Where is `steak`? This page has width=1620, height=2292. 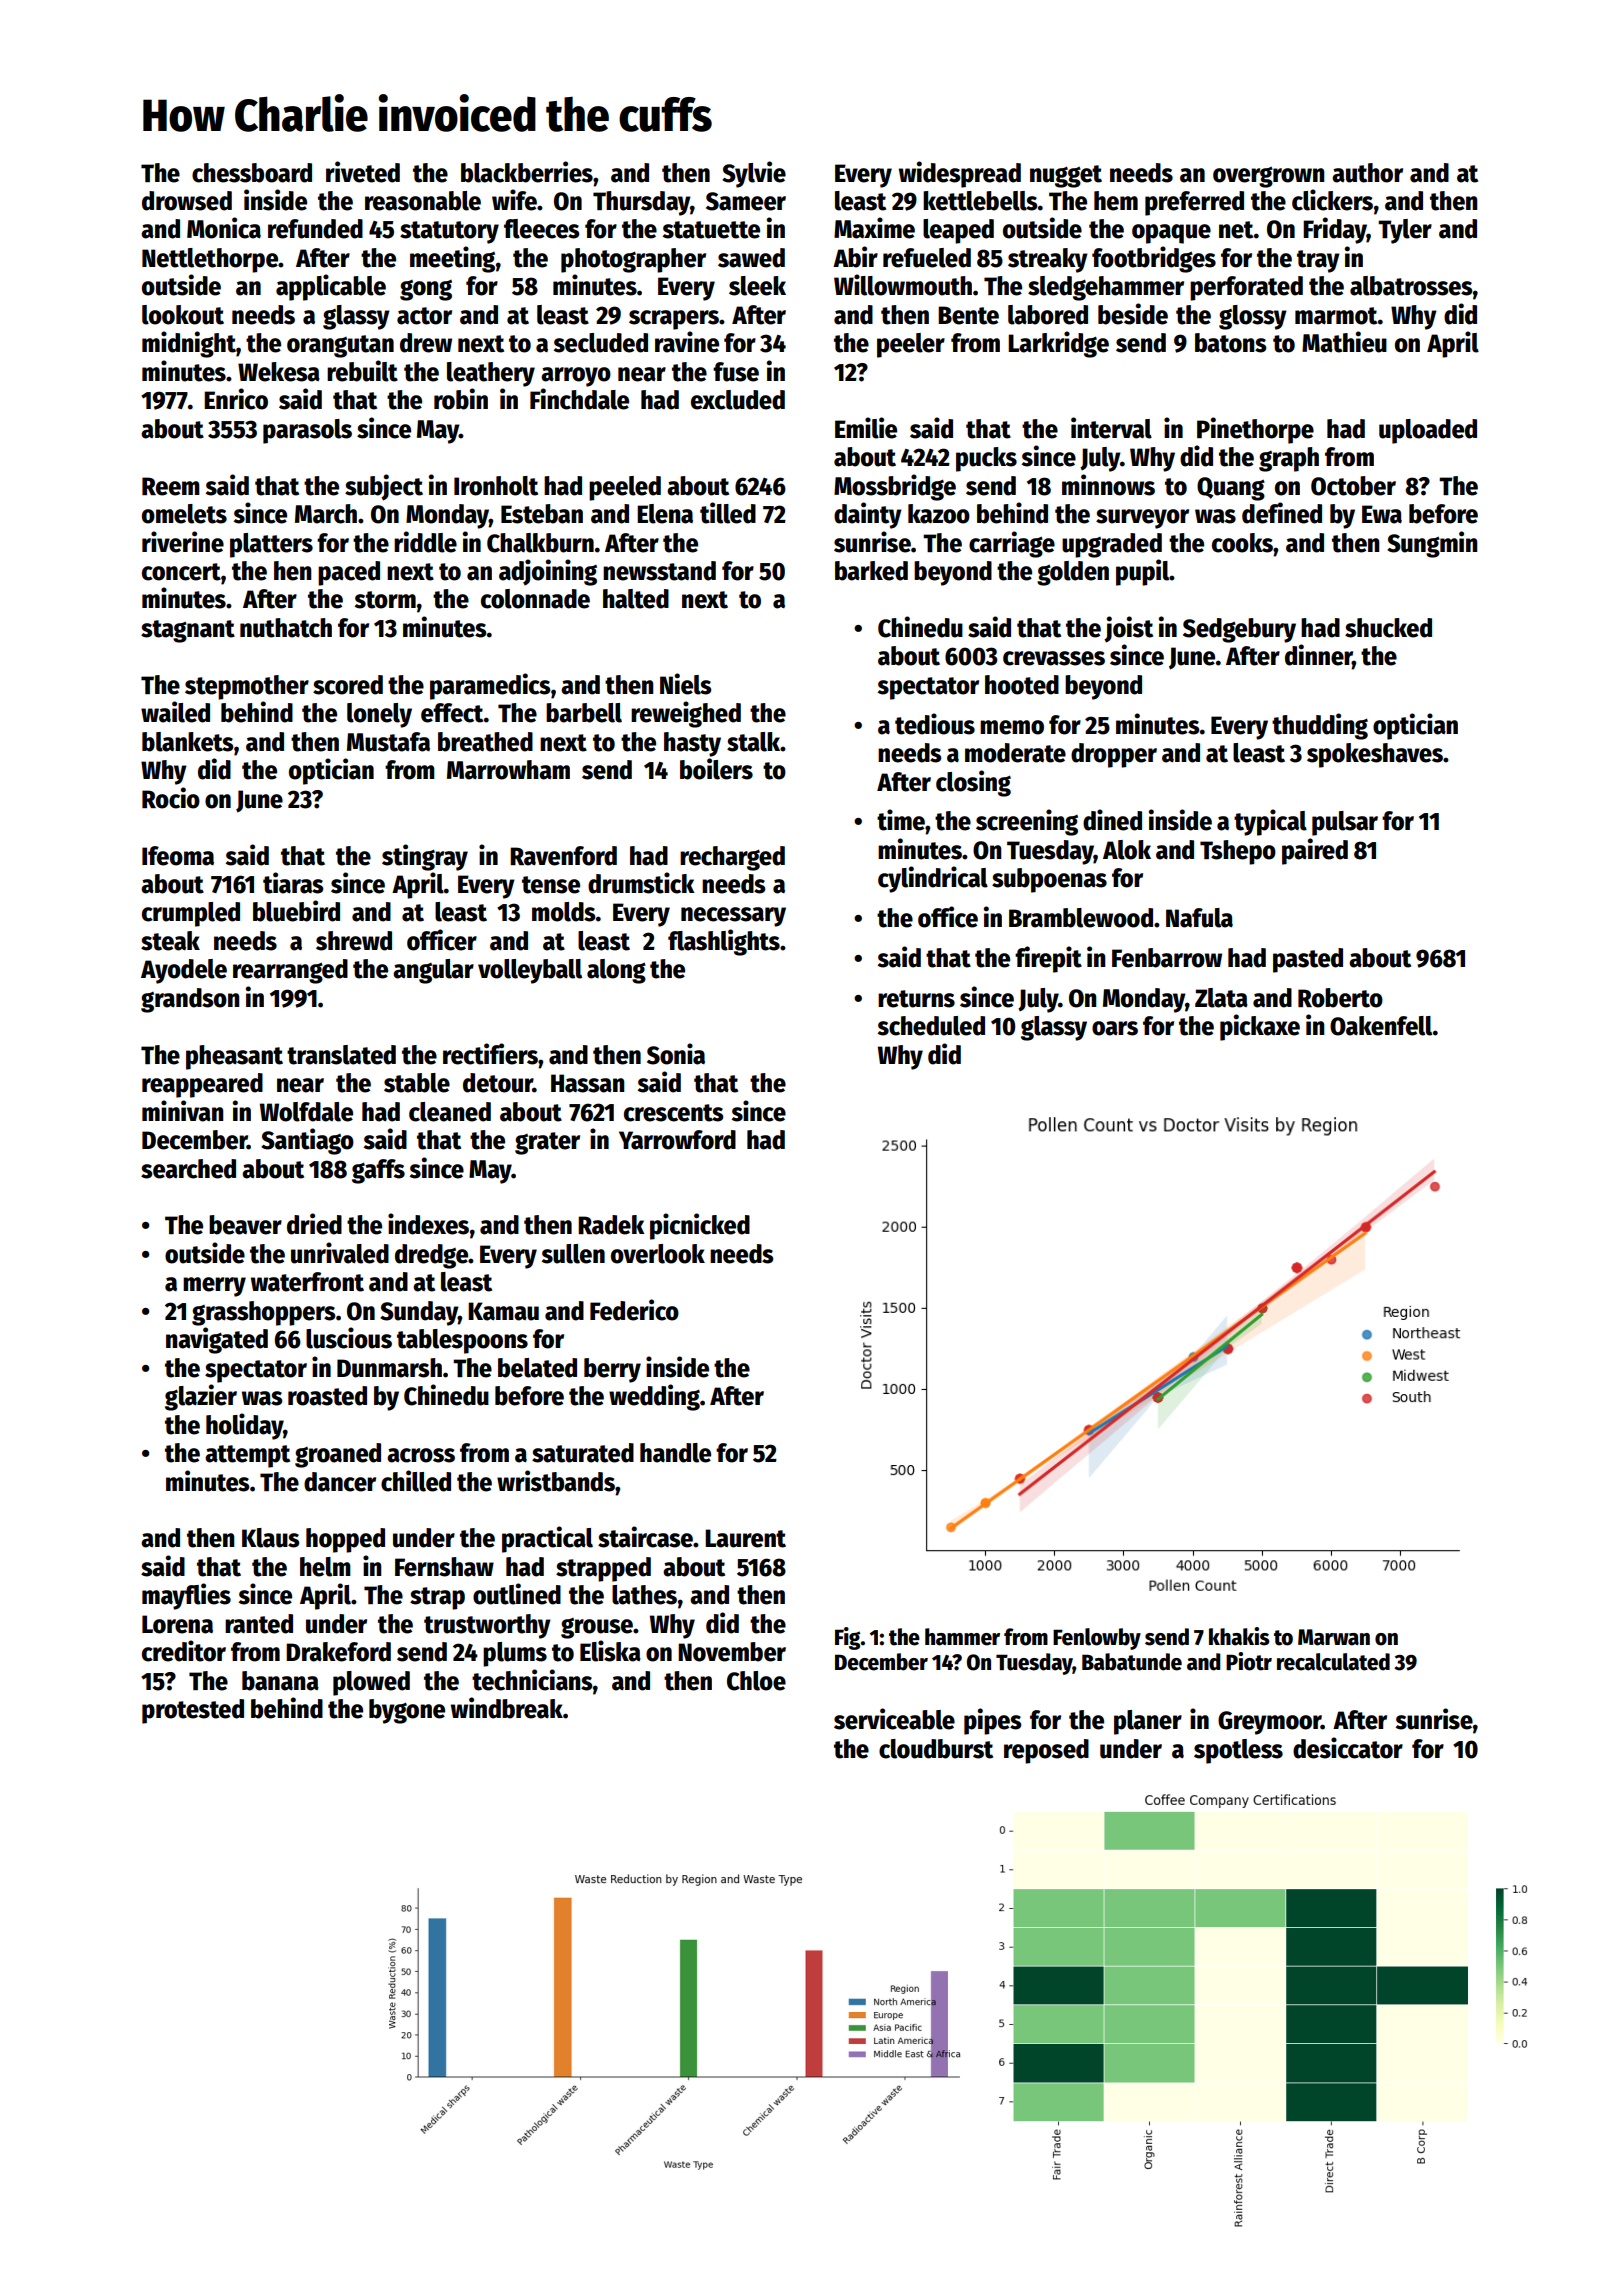
steak is located at coordinates (170, 941).
